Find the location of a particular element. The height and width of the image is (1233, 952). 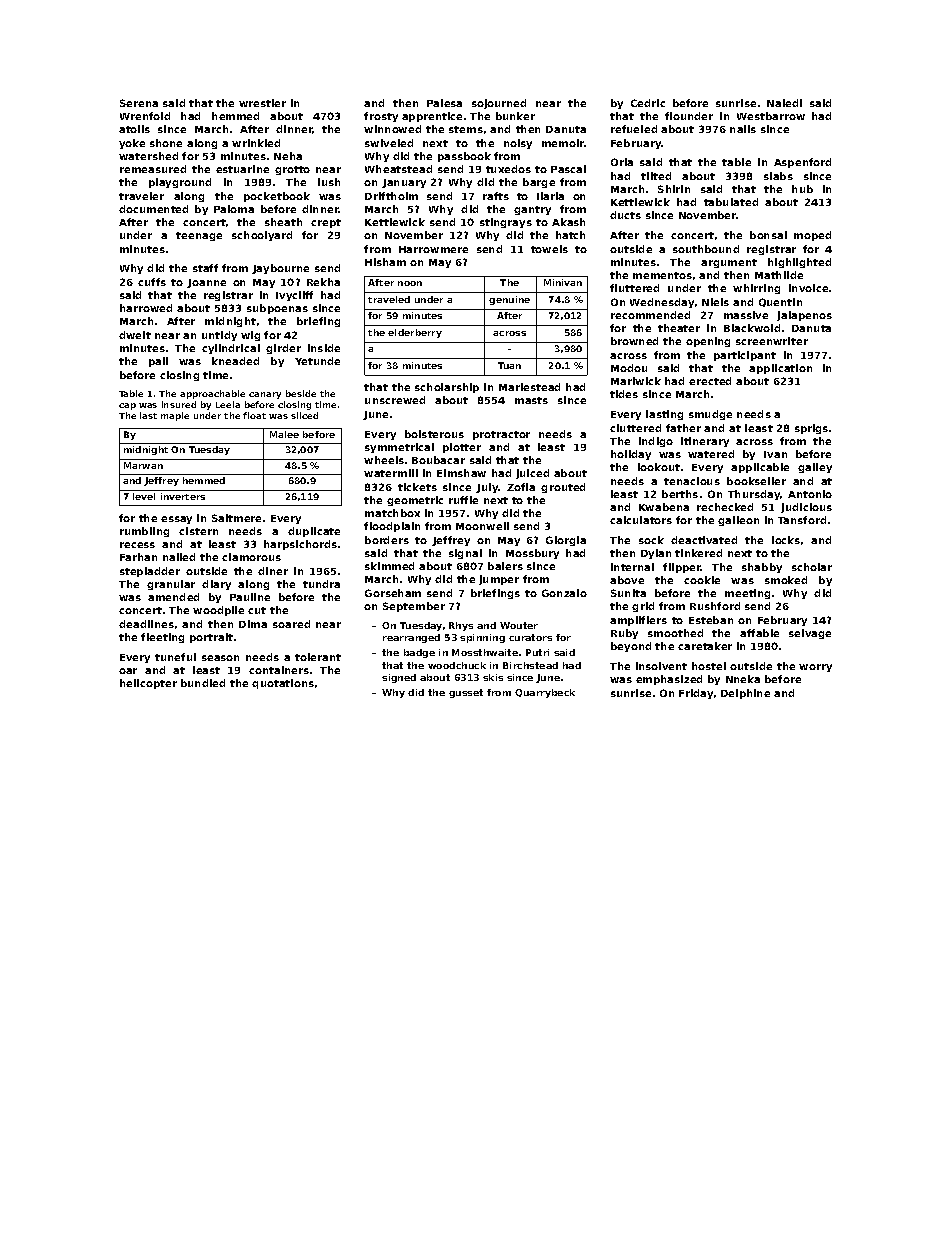

Harrowmere is located at coordinates (433, 249).
